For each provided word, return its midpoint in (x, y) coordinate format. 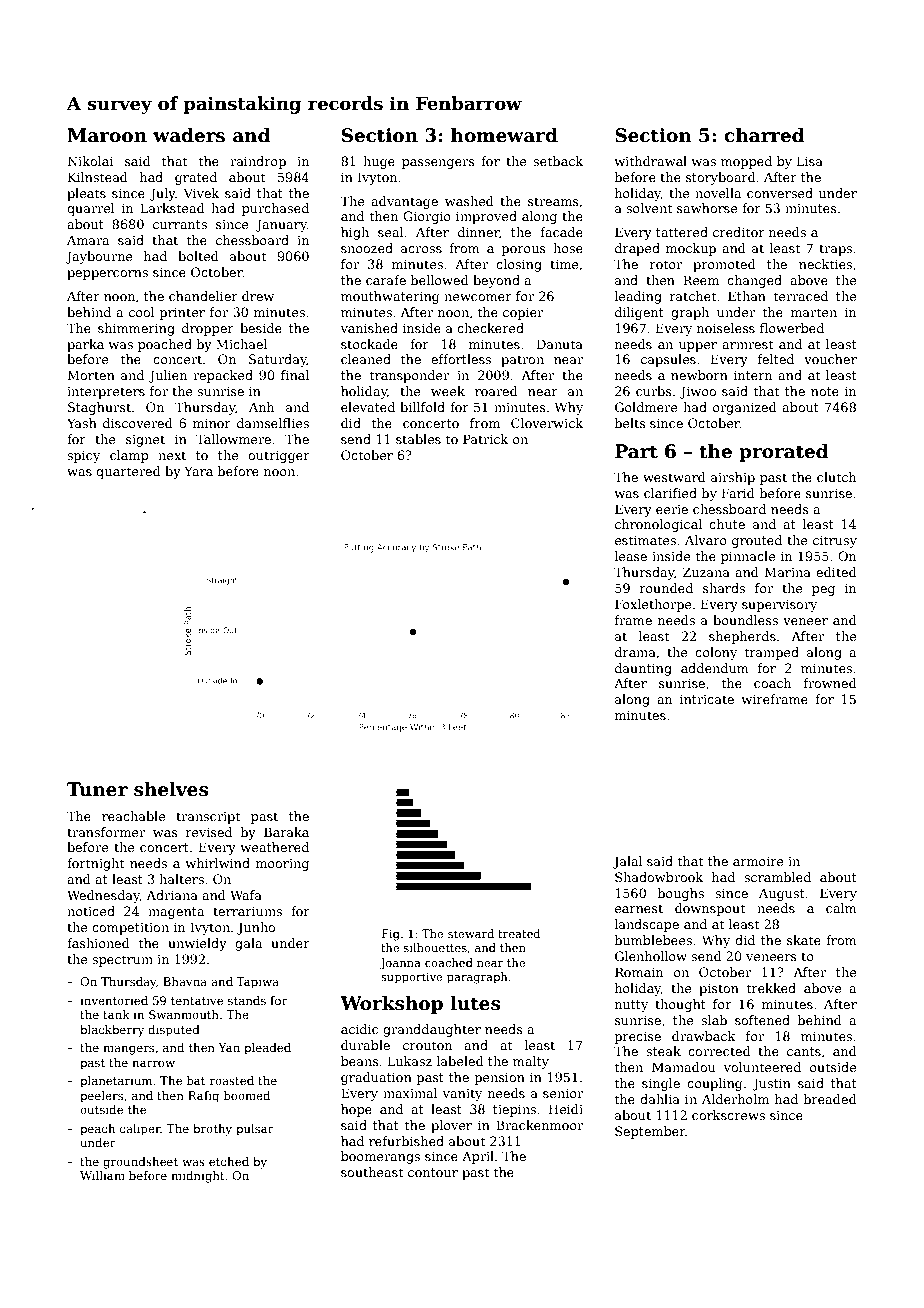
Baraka (286, 832)
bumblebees (653, 940)
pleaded (267, 1049)
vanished (369, 328)
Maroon (107, 135)
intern (753, 375)
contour (433, 1172)
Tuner (97, 789)
